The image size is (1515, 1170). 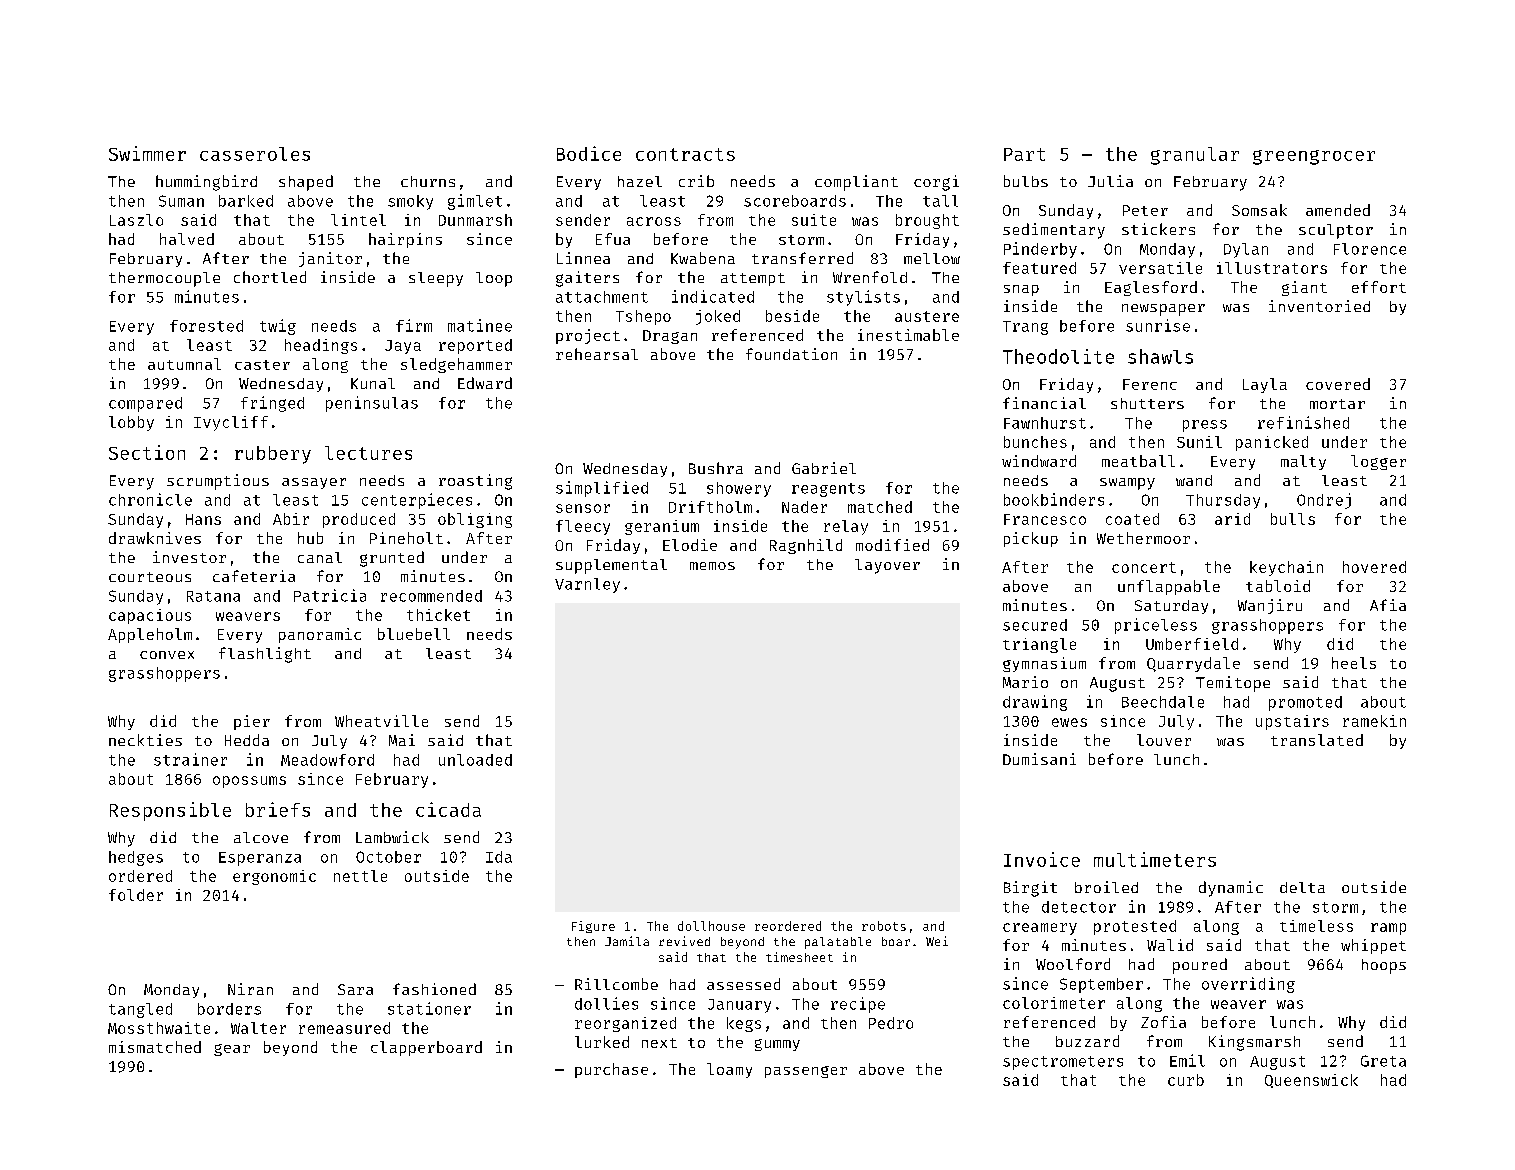 What do you see at coordinates (587, 585) in the screenshot?
I see `Varnley` at bounding box center [587, 585].
